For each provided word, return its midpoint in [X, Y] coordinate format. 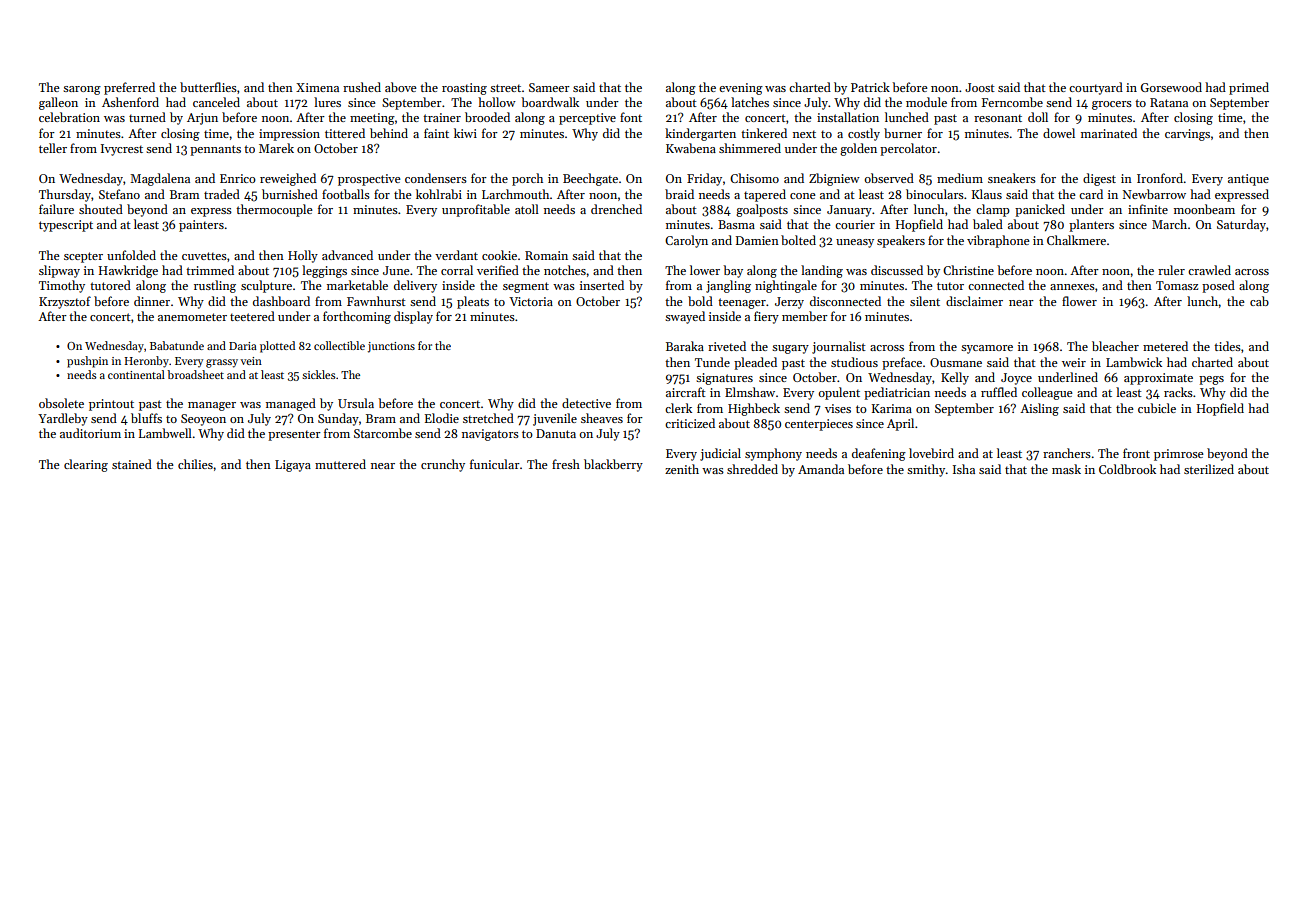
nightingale [786, 286]
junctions [391, 347]
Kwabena [691, 148]
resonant [998, 118]
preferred [129, 88]
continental [136, 374]
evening [741, 89]
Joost [980, 87]
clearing [86, 465]
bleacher [1115, 346]
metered [1165, 346]
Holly [303, 256]
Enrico [238, 178]
